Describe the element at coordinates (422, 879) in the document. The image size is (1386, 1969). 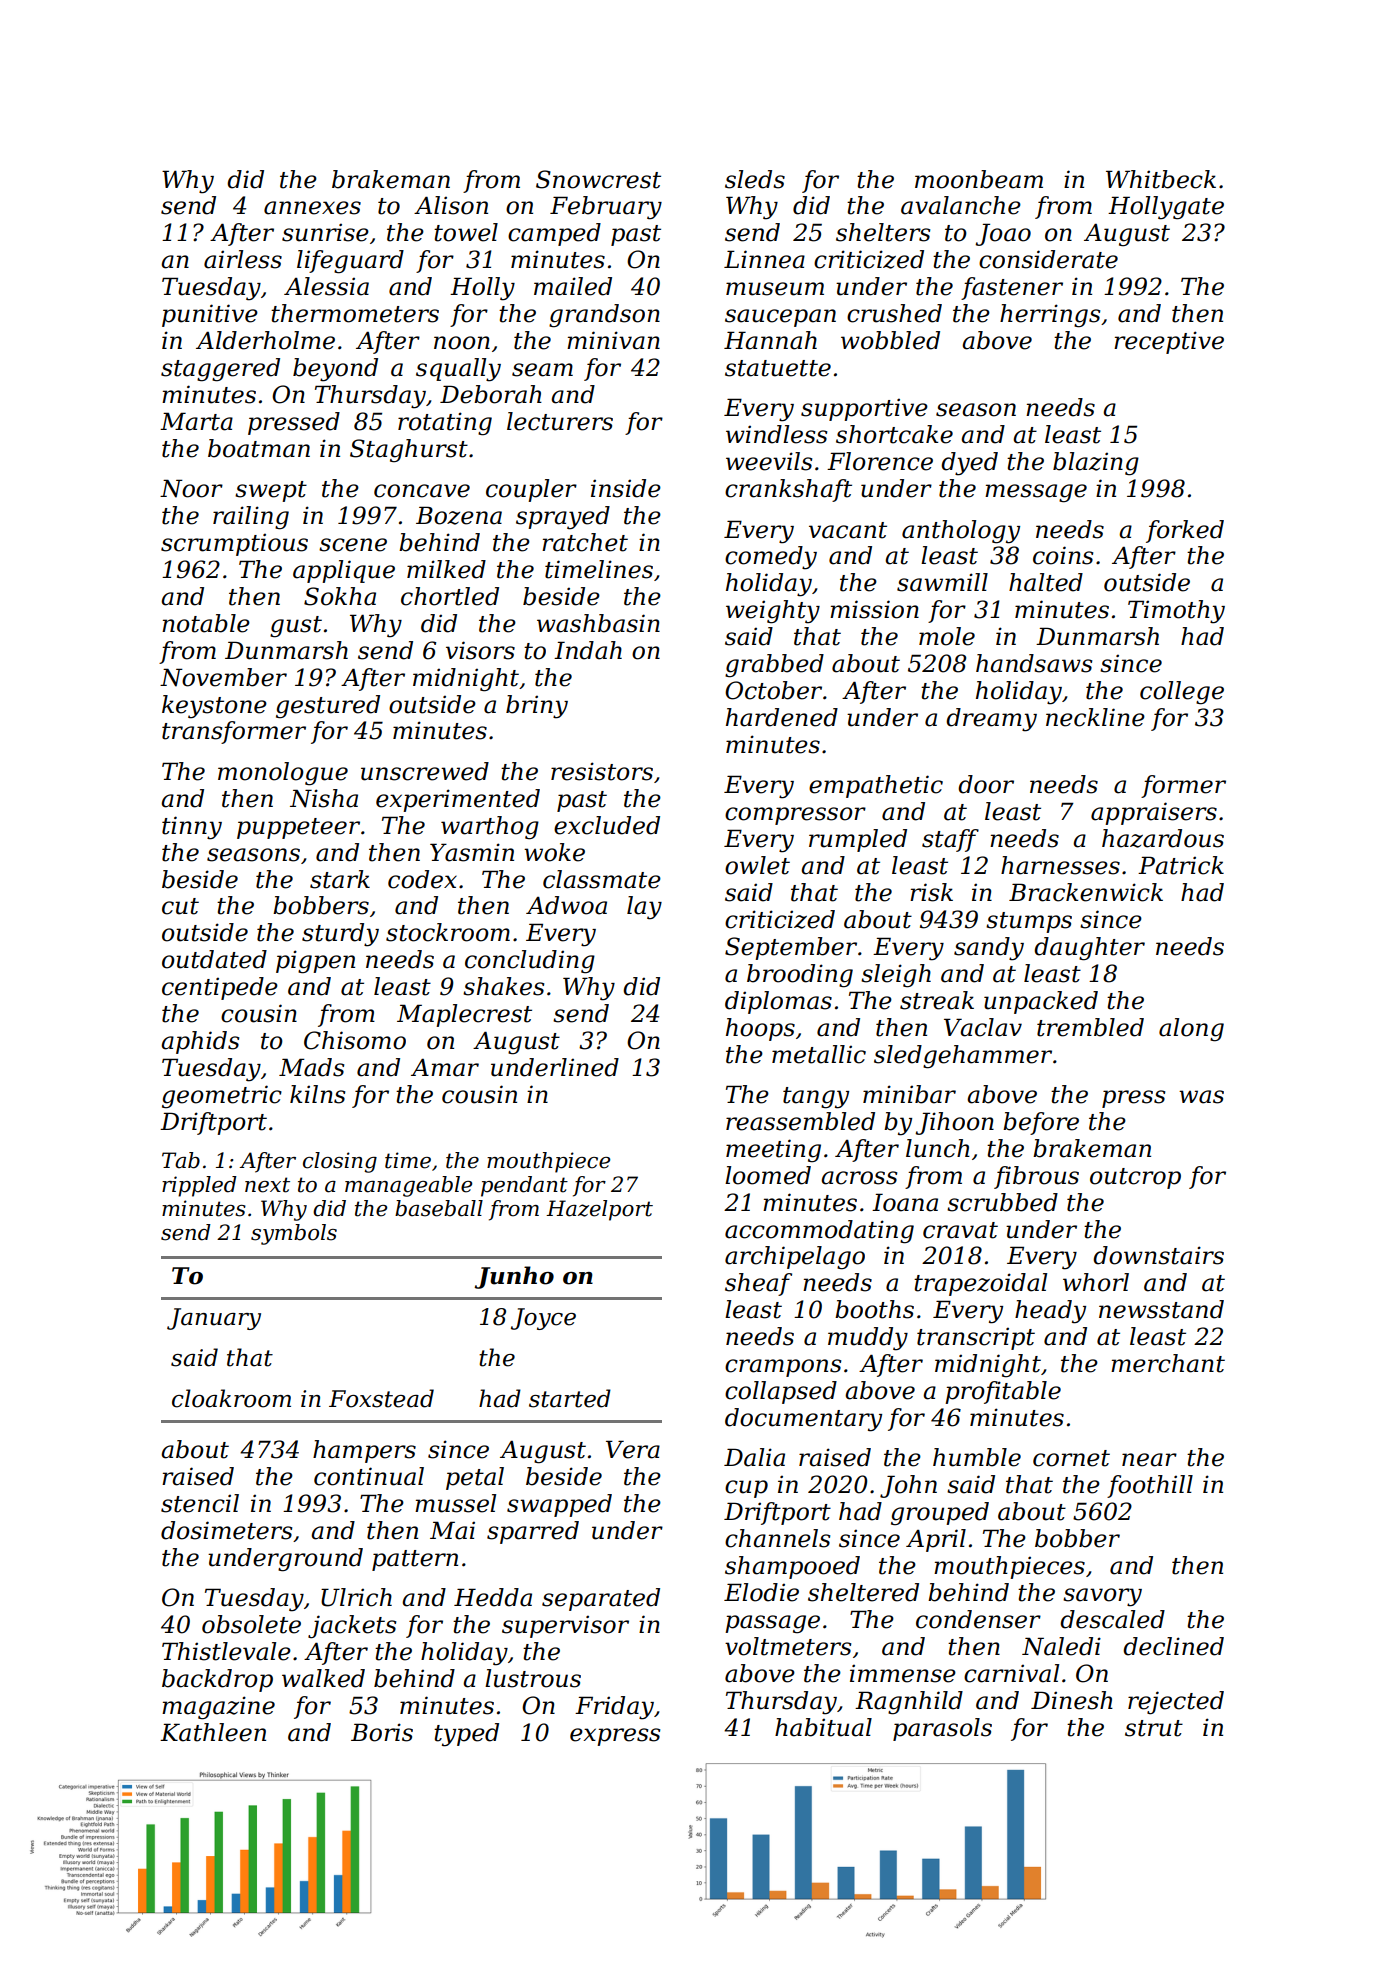
I see `codex` at that location.
